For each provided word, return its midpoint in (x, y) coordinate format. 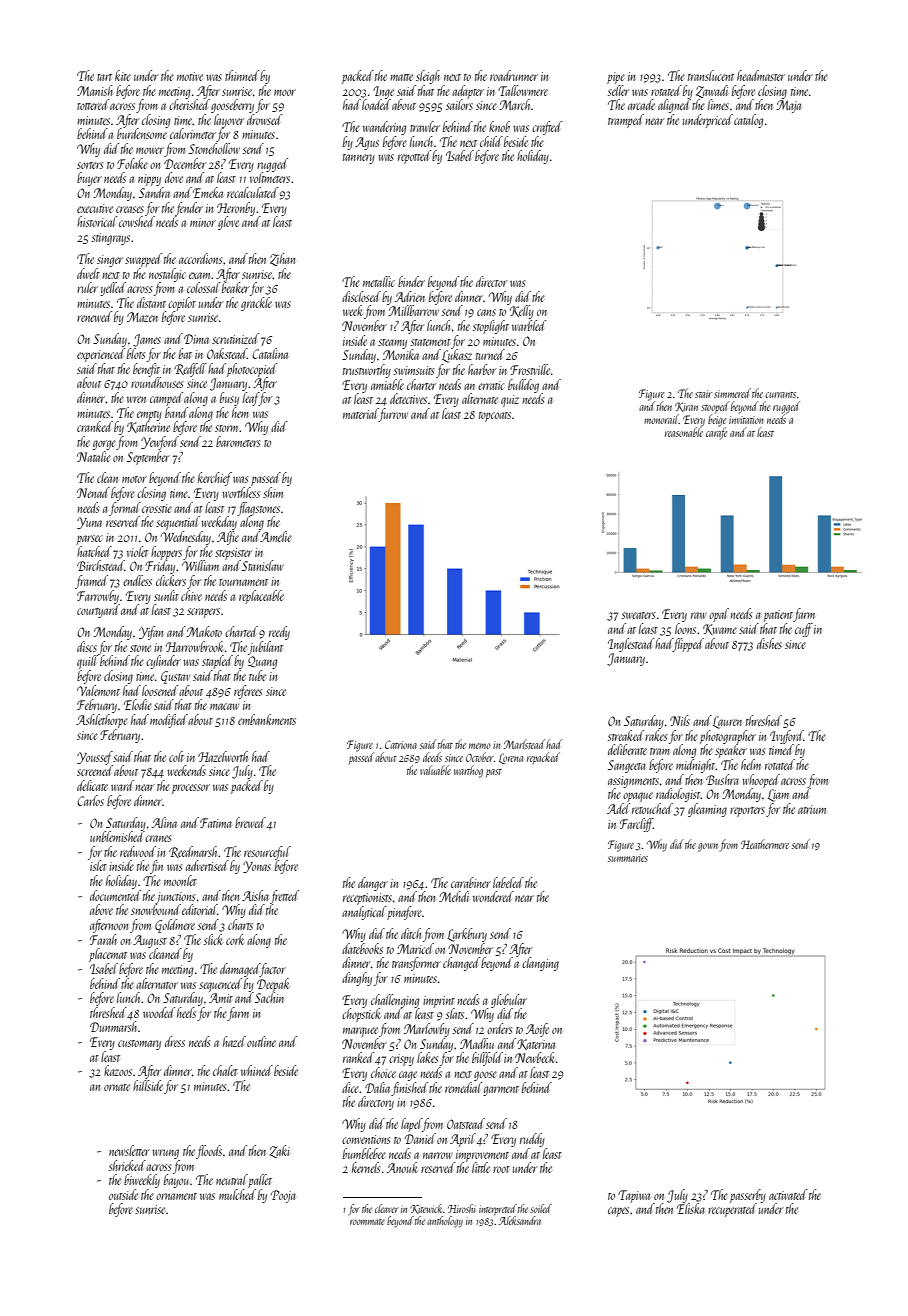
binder (411, 281)
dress (175, 1041)
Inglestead (631, 645)
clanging (540, 964)
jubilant (265, 648)
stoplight (491, 327)
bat (185, 353)
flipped (688, 645)
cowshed (137, 221)
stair (703, 394)
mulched (237, 1194)
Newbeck (535, 1057)
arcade (641, 104)
